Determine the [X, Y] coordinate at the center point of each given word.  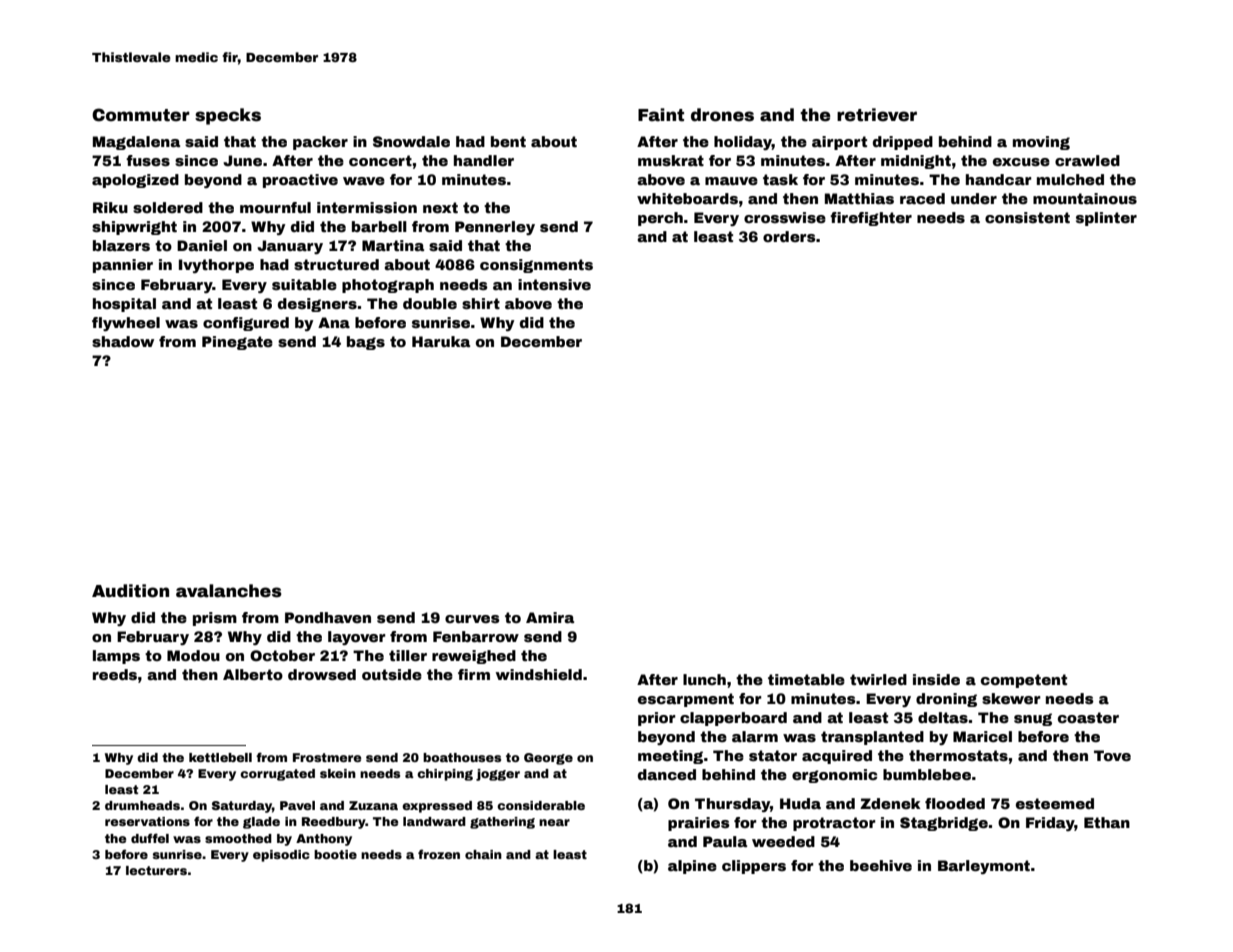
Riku [110, 207]
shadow [123, 341]
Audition [130, 591]
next [440, 207]
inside [936, 679]
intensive [554, 284]
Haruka [441, 341]
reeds [115, 674]
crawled [1087, 160]
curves [472, 619]
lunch [704, 679]
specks [228, 116]
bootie [335, 854]
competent [1024, 681]
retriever [877, 115]
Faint [661, 115]
